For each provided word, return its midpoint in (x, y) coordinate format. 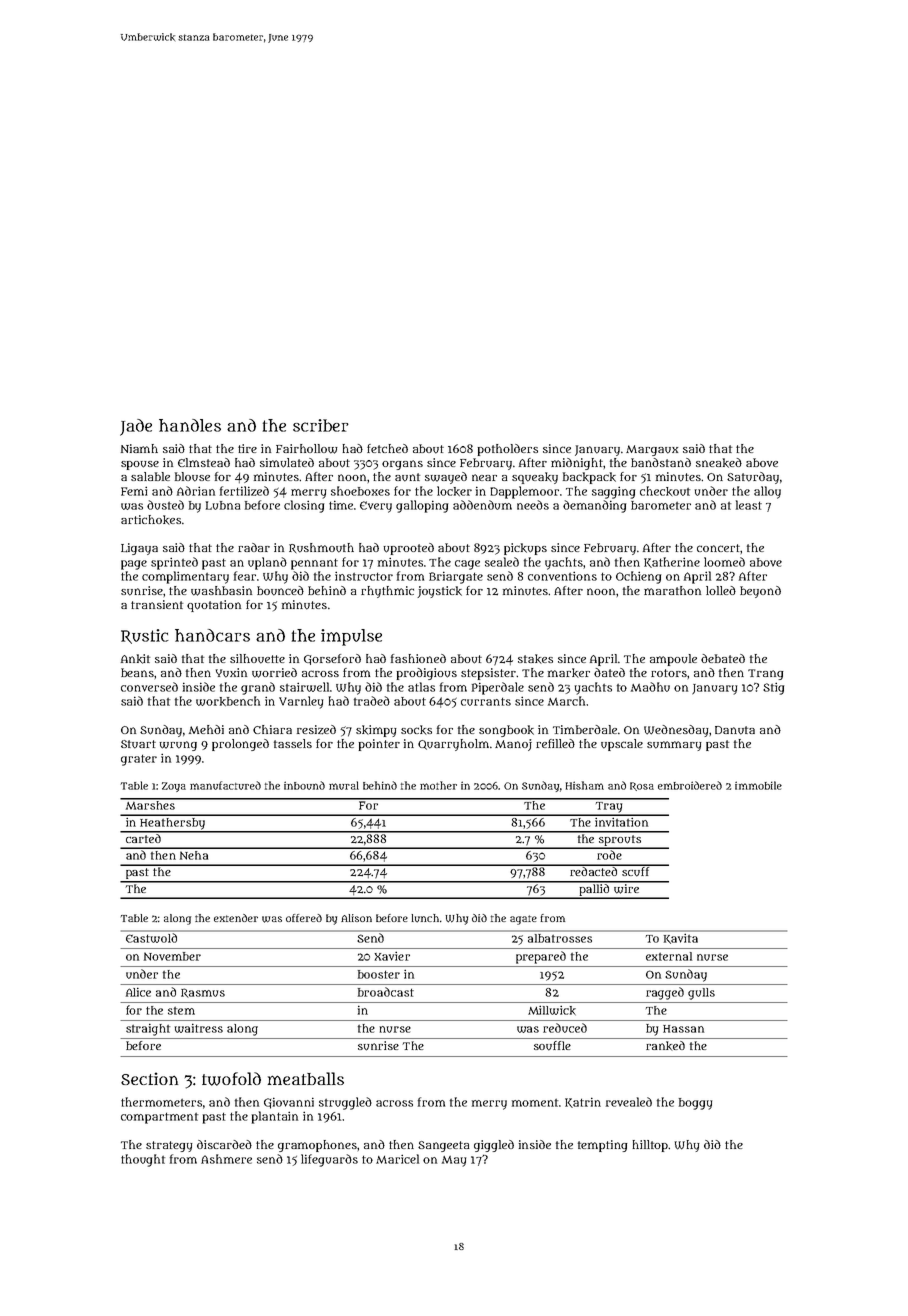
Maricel (397, 1159)
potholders (508, 450)
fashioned (418, 658)
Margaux (652, 450)
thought (143, 1160)
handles (190, 425)
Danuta (735, 730)
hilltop (650, 1146)
